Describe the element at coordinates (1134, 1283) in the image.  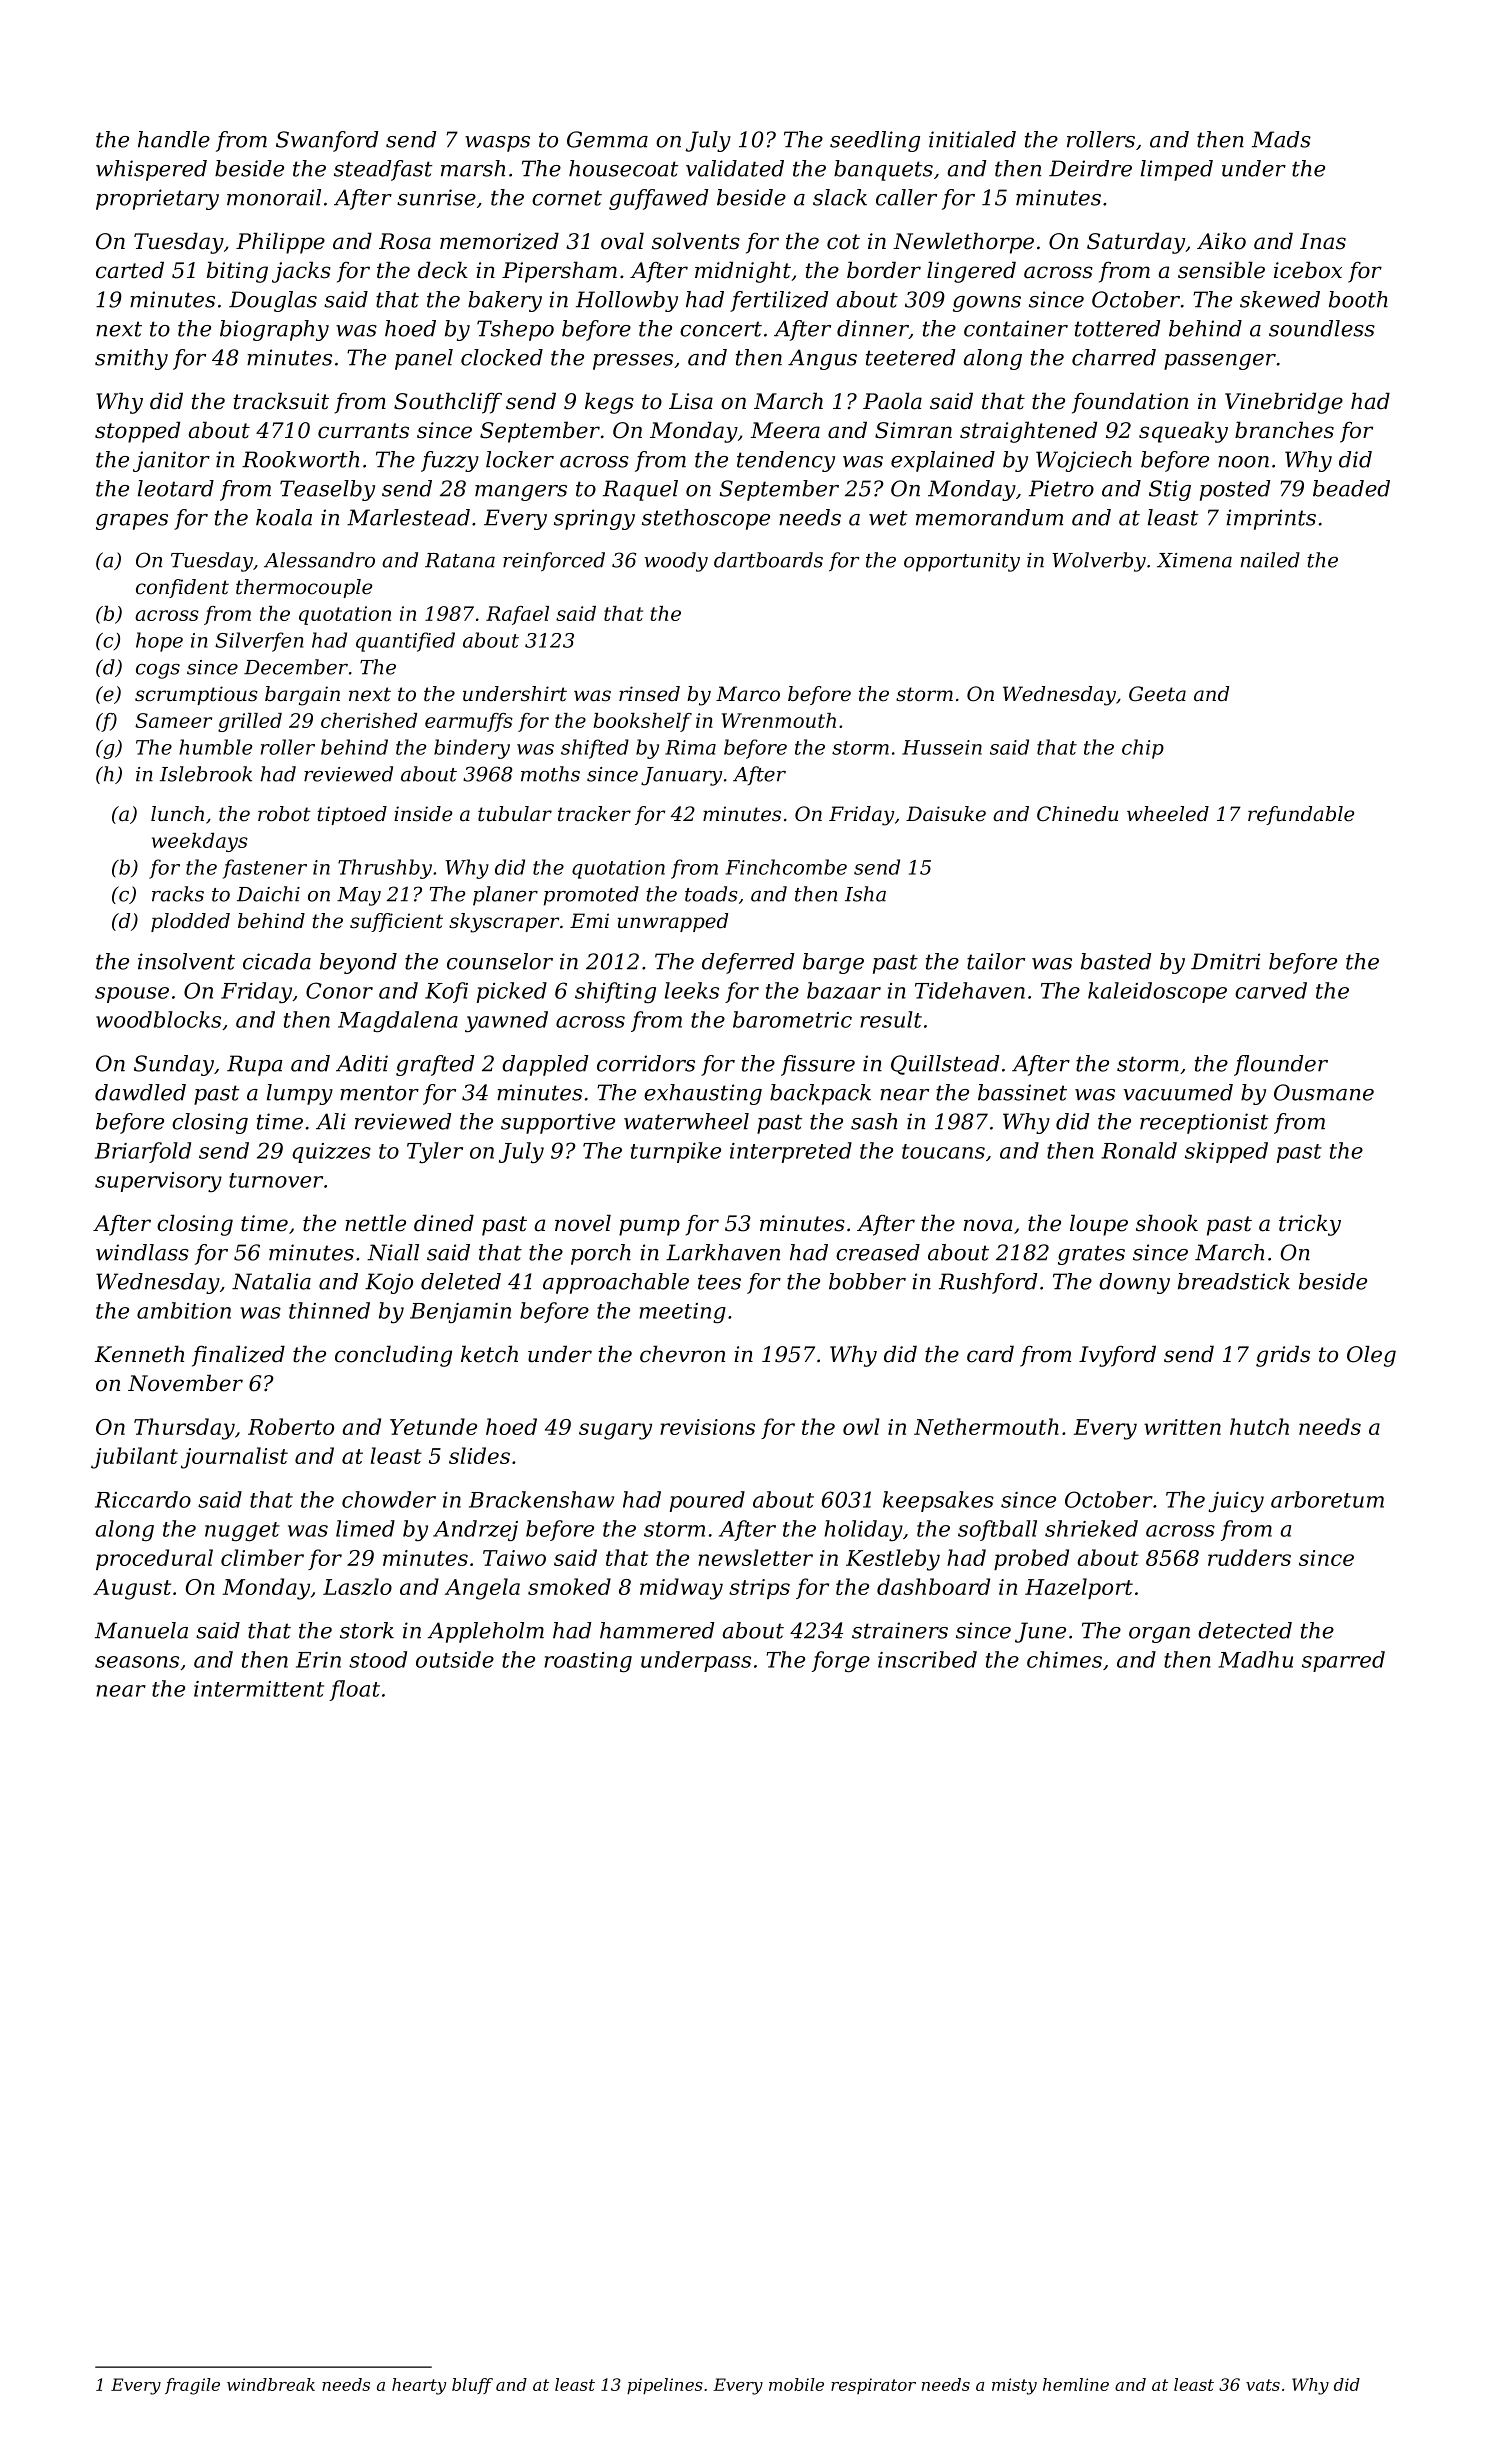
I see `downy` at that location.
